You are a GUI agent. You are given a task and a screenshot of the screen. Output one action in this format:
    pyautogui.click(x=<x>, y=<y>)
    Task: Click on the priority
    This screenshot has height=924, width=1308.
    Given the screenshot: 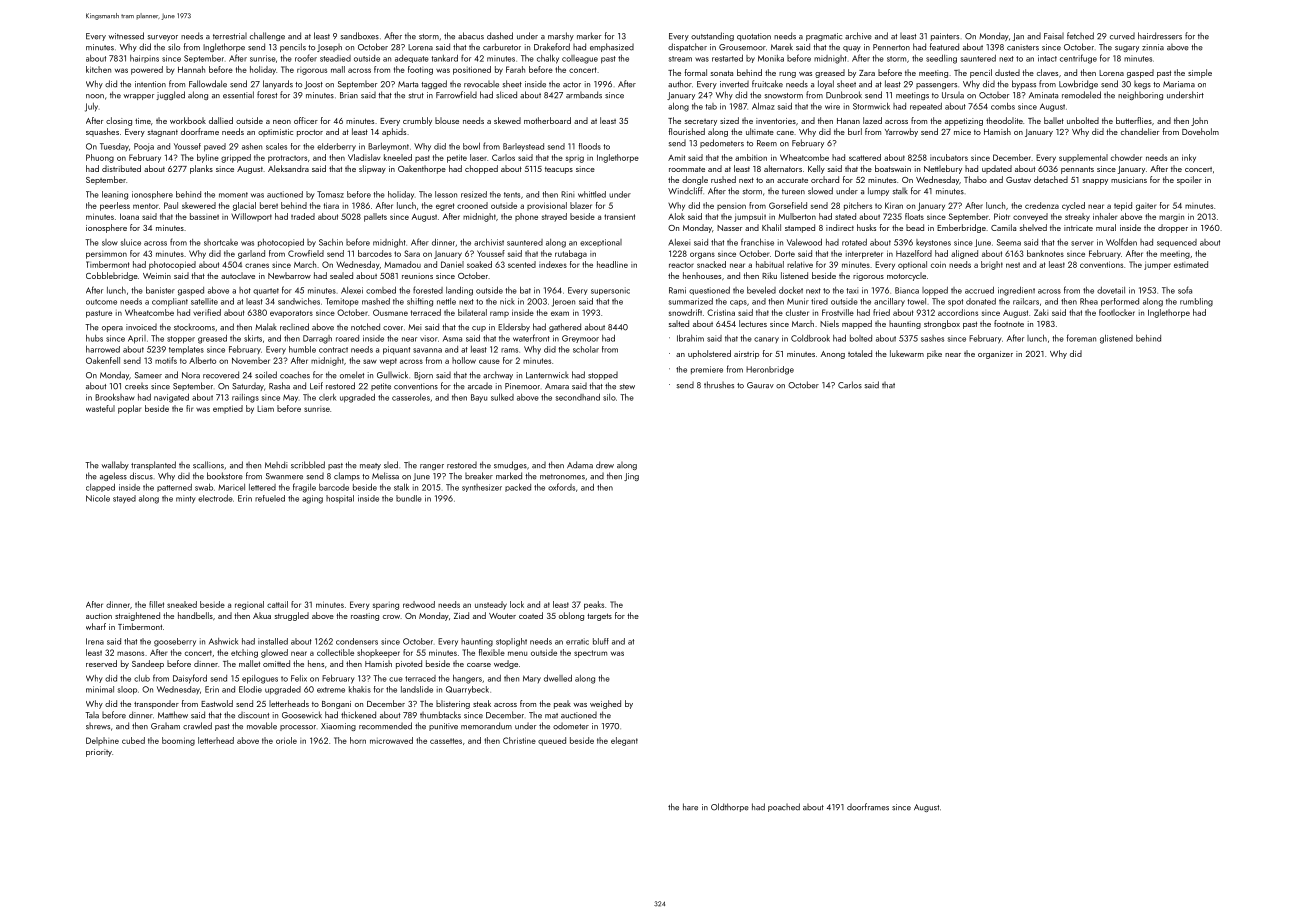 What is the action you would take?
    pyautogui.click(x=99, y=753)
